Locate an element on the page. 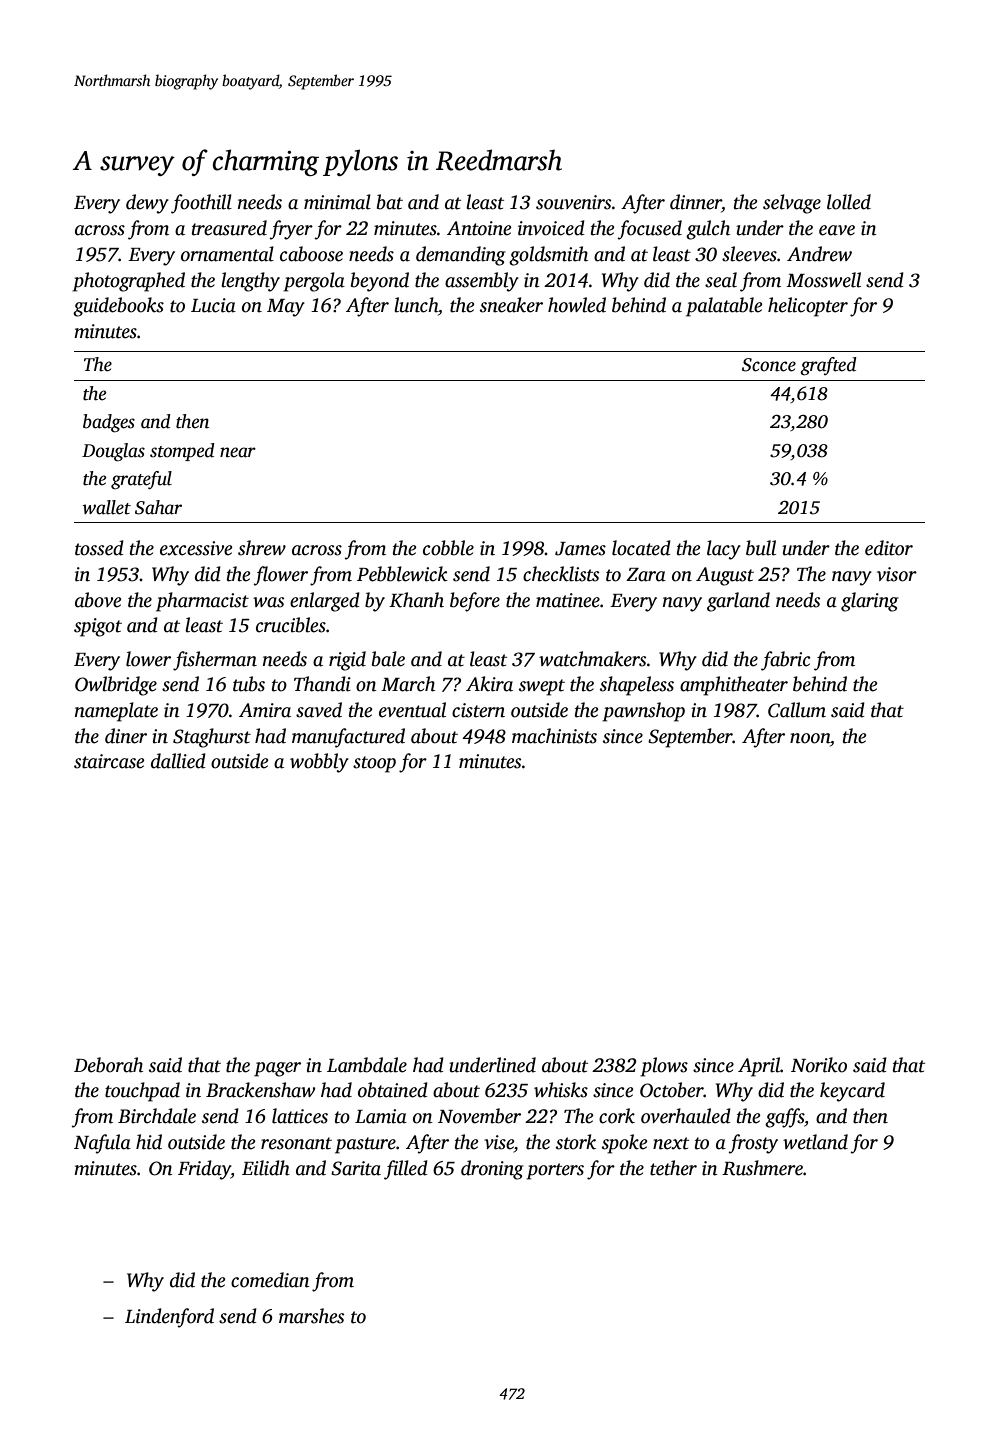  invoiced is located at coordinates (551, 228).
